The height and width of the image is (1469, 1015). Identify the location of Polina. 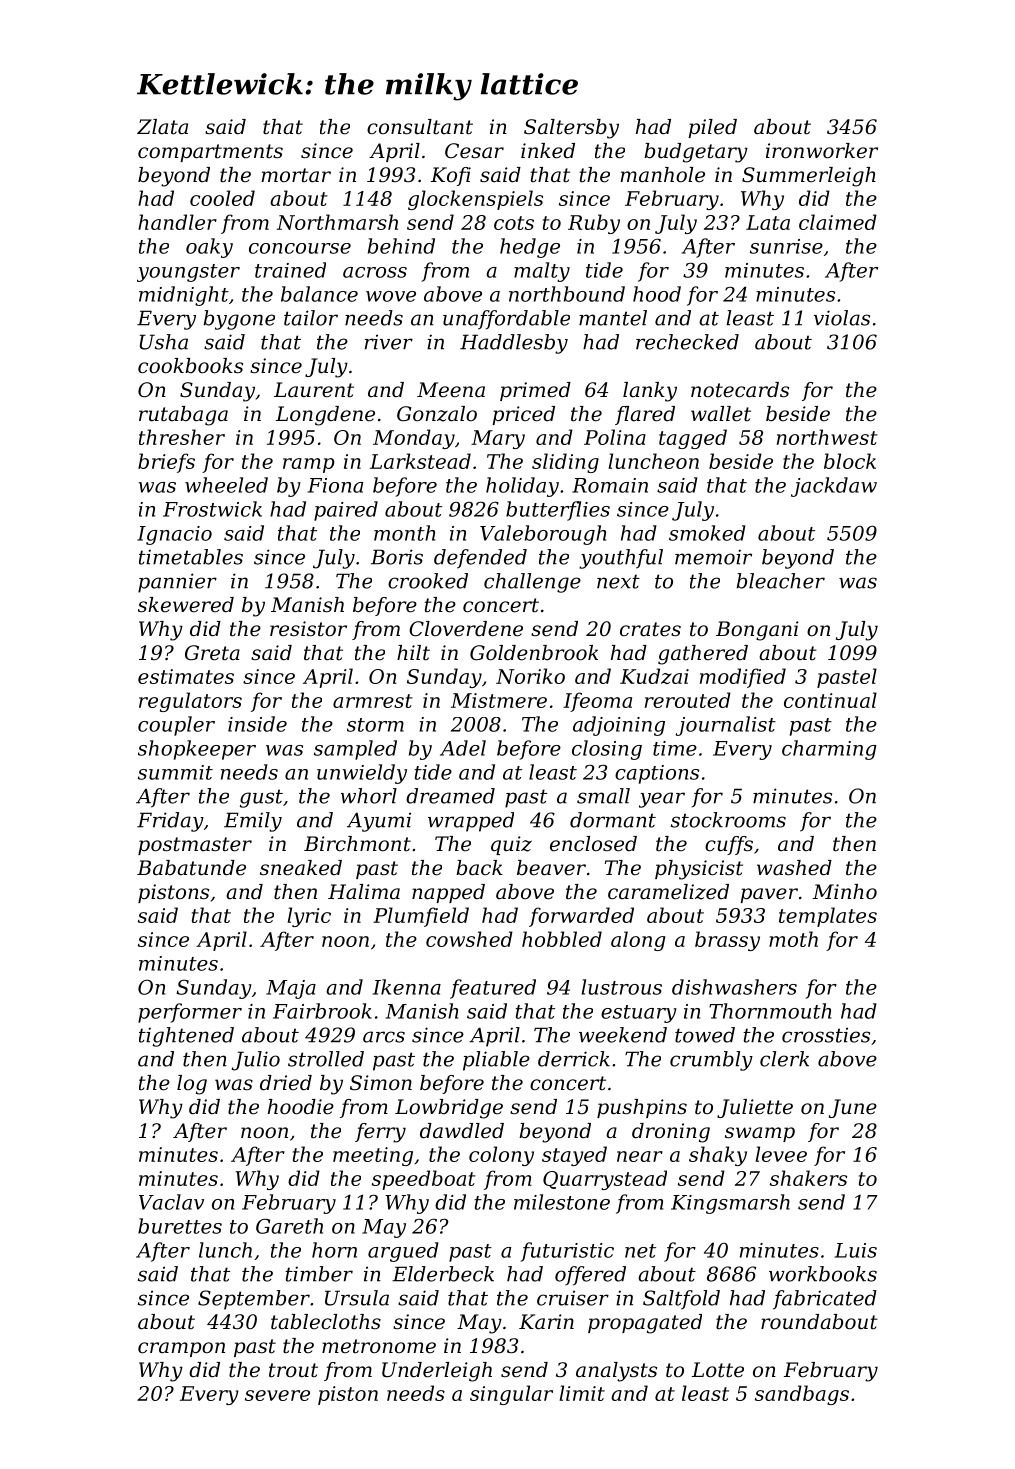
(615, 437).
